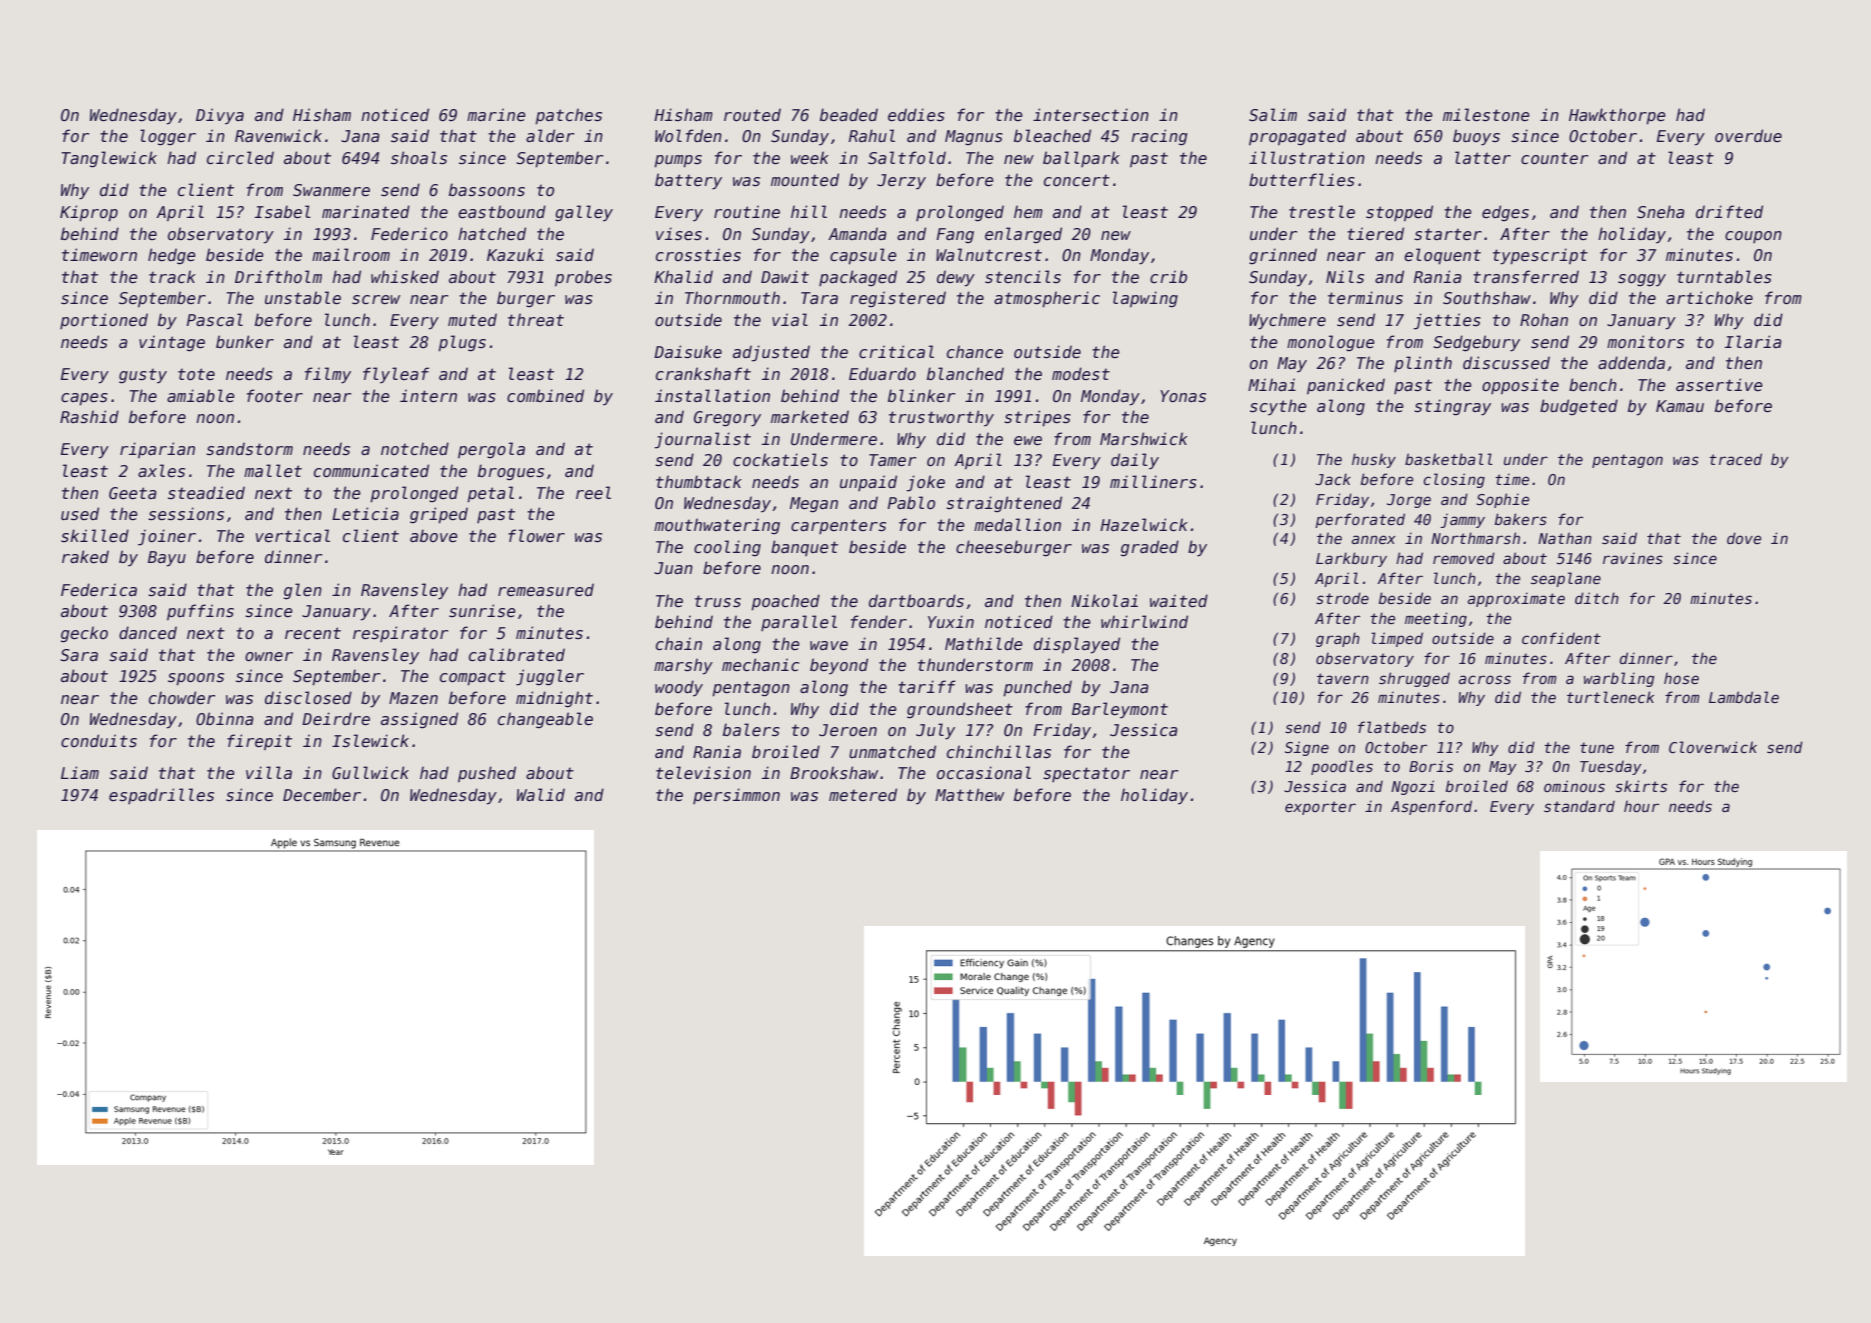 The image size is (1871, 1323). I want to click on Bayu, so click(167, 559).
